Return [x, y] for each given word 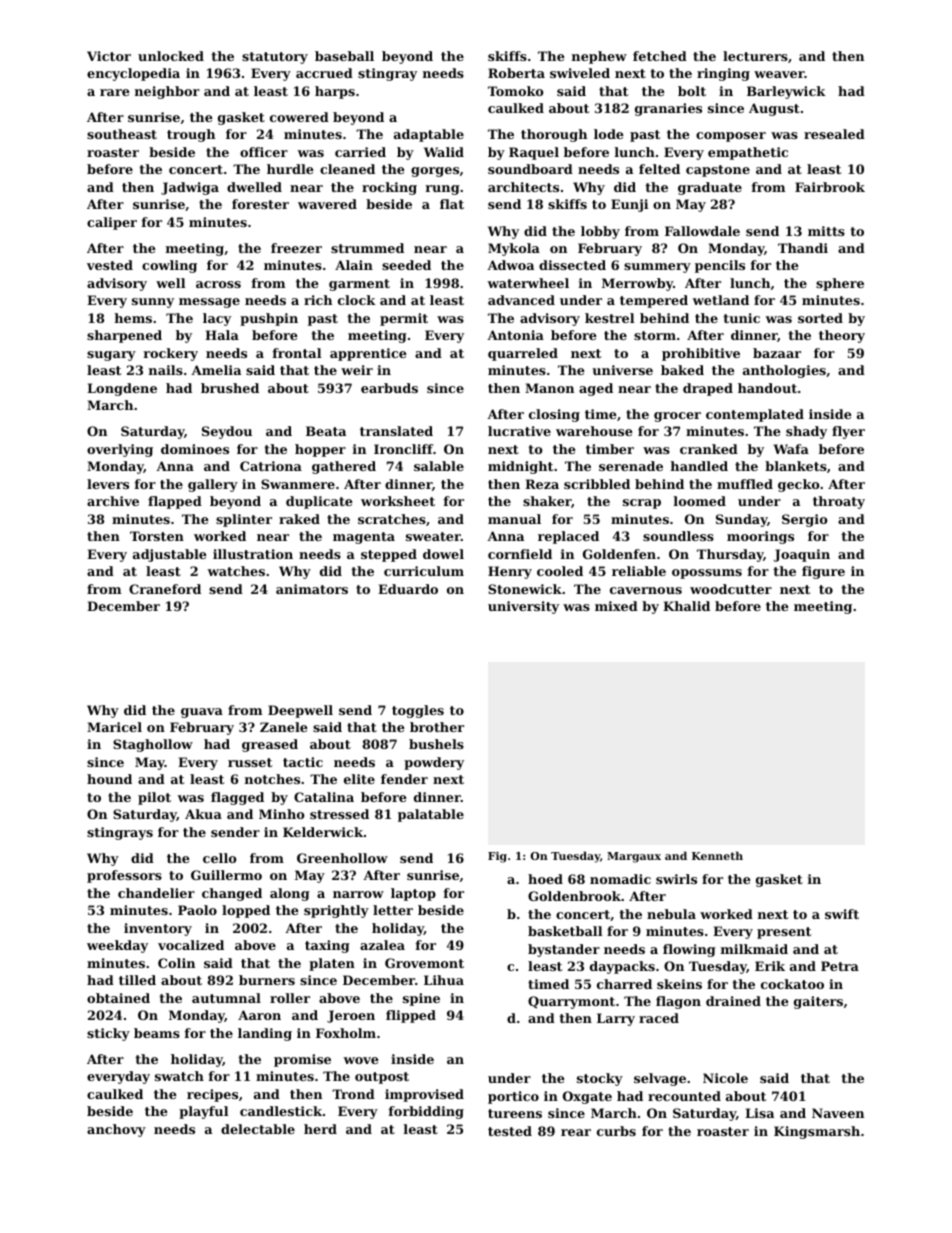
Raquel [534, 153]
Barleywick [786, 92]
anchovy [116, 1130]
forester [260, 204]
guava [202, 713]
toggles [418, 711]
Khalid [686, 606]
